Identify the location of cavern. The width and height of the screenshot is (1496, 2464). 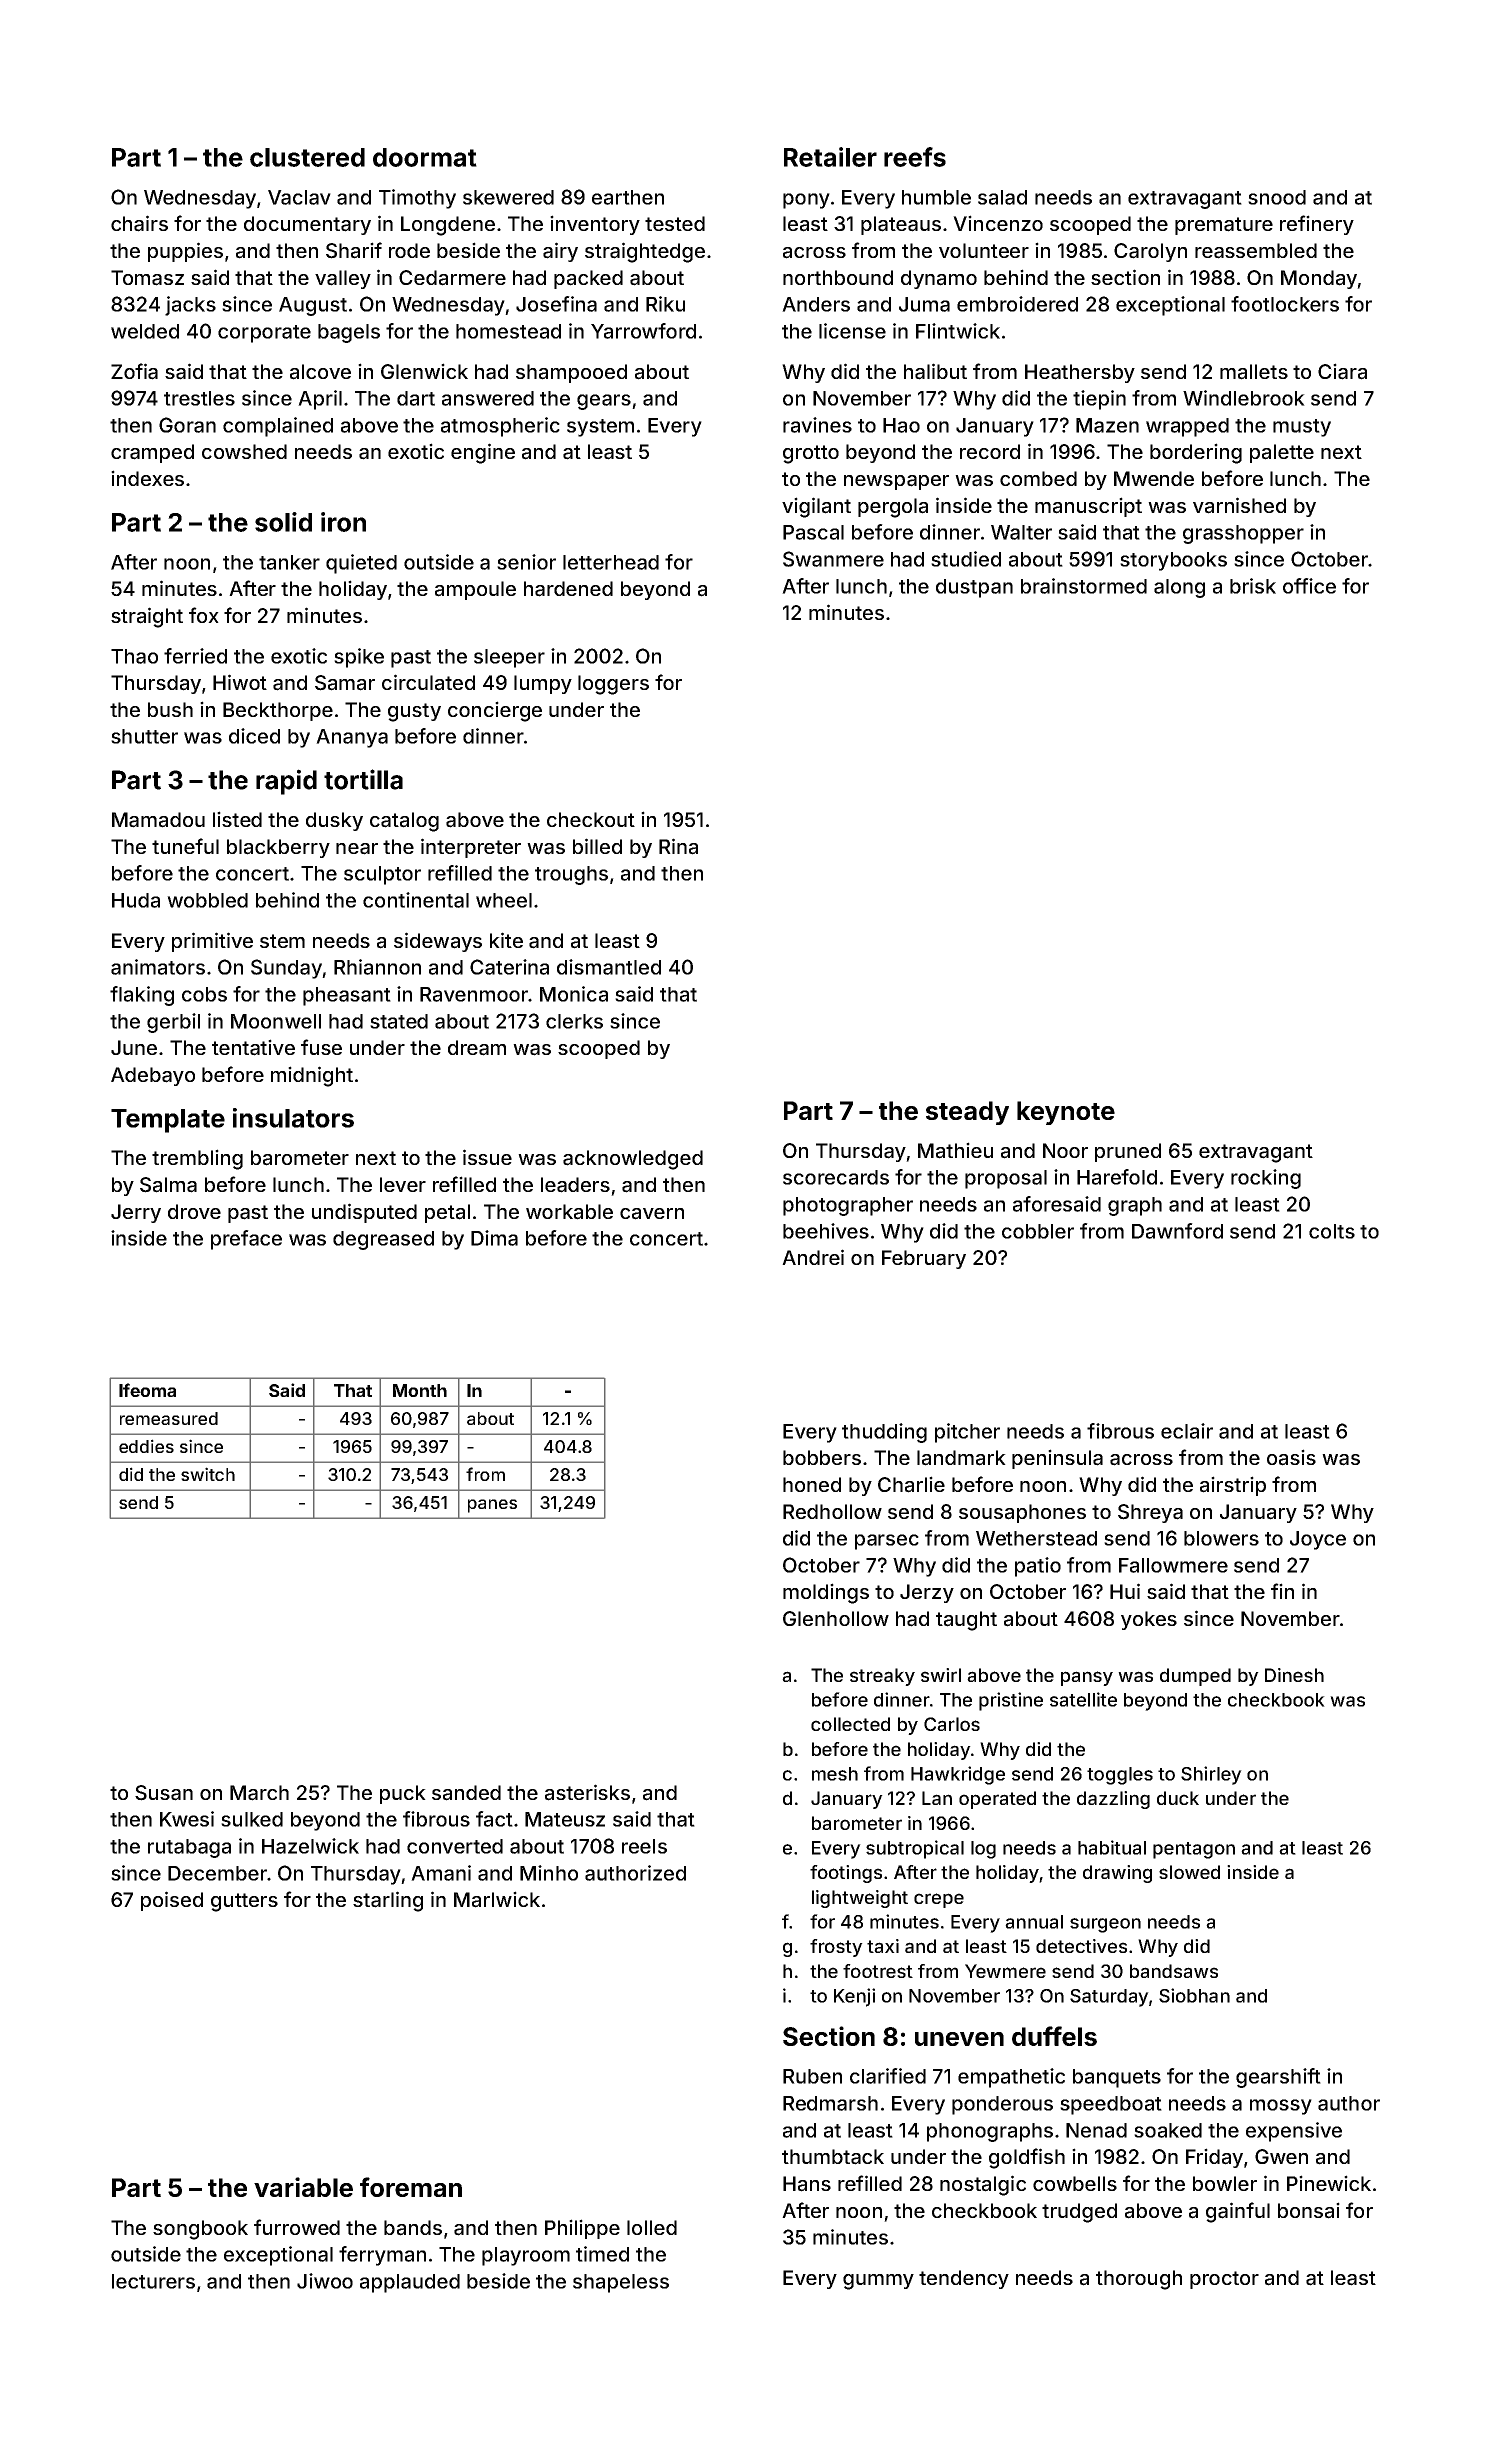
(652, 1214).
